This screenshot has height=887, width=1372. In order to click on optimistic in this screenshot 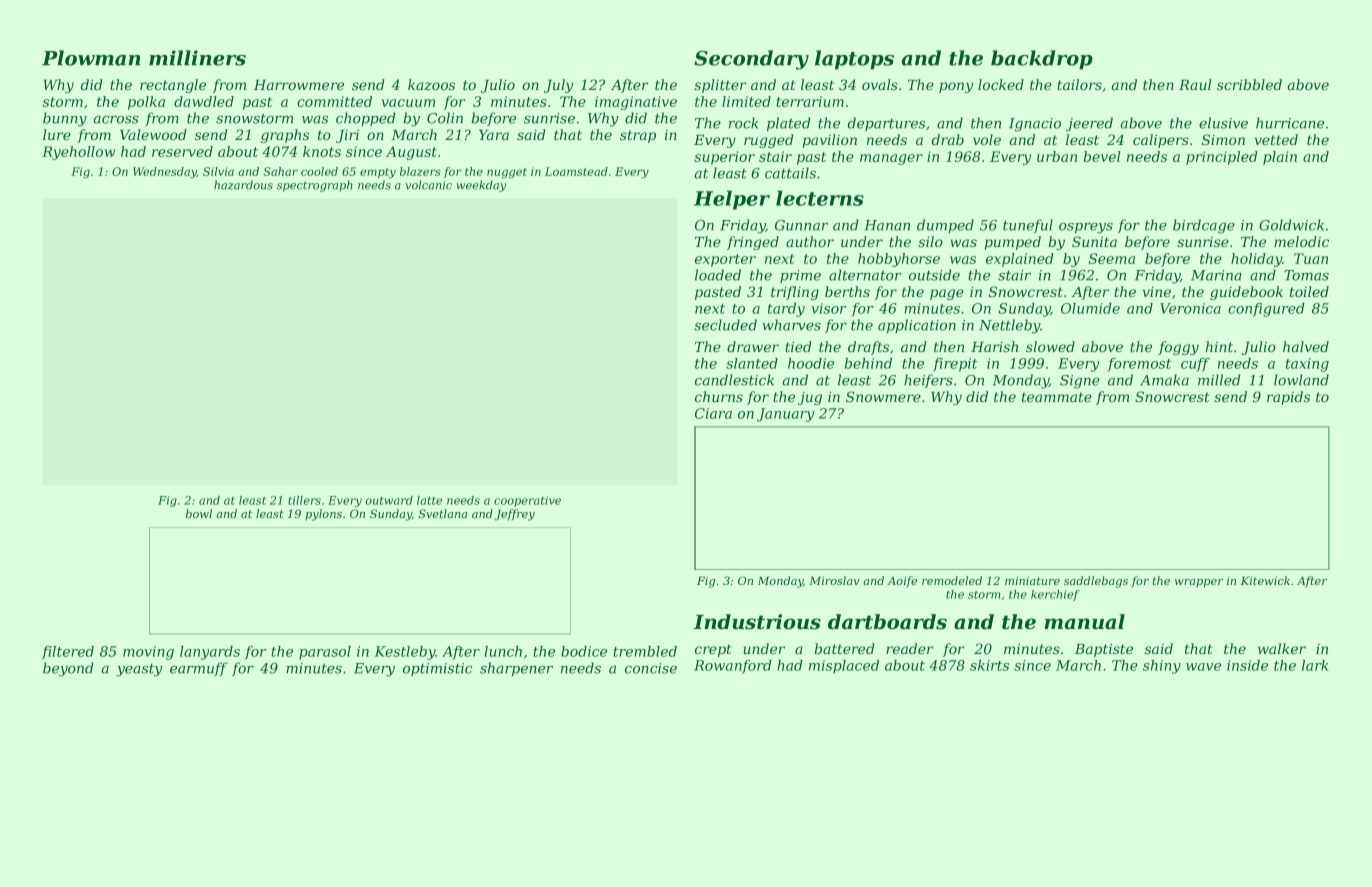, I will do `click(437, 669)`.
